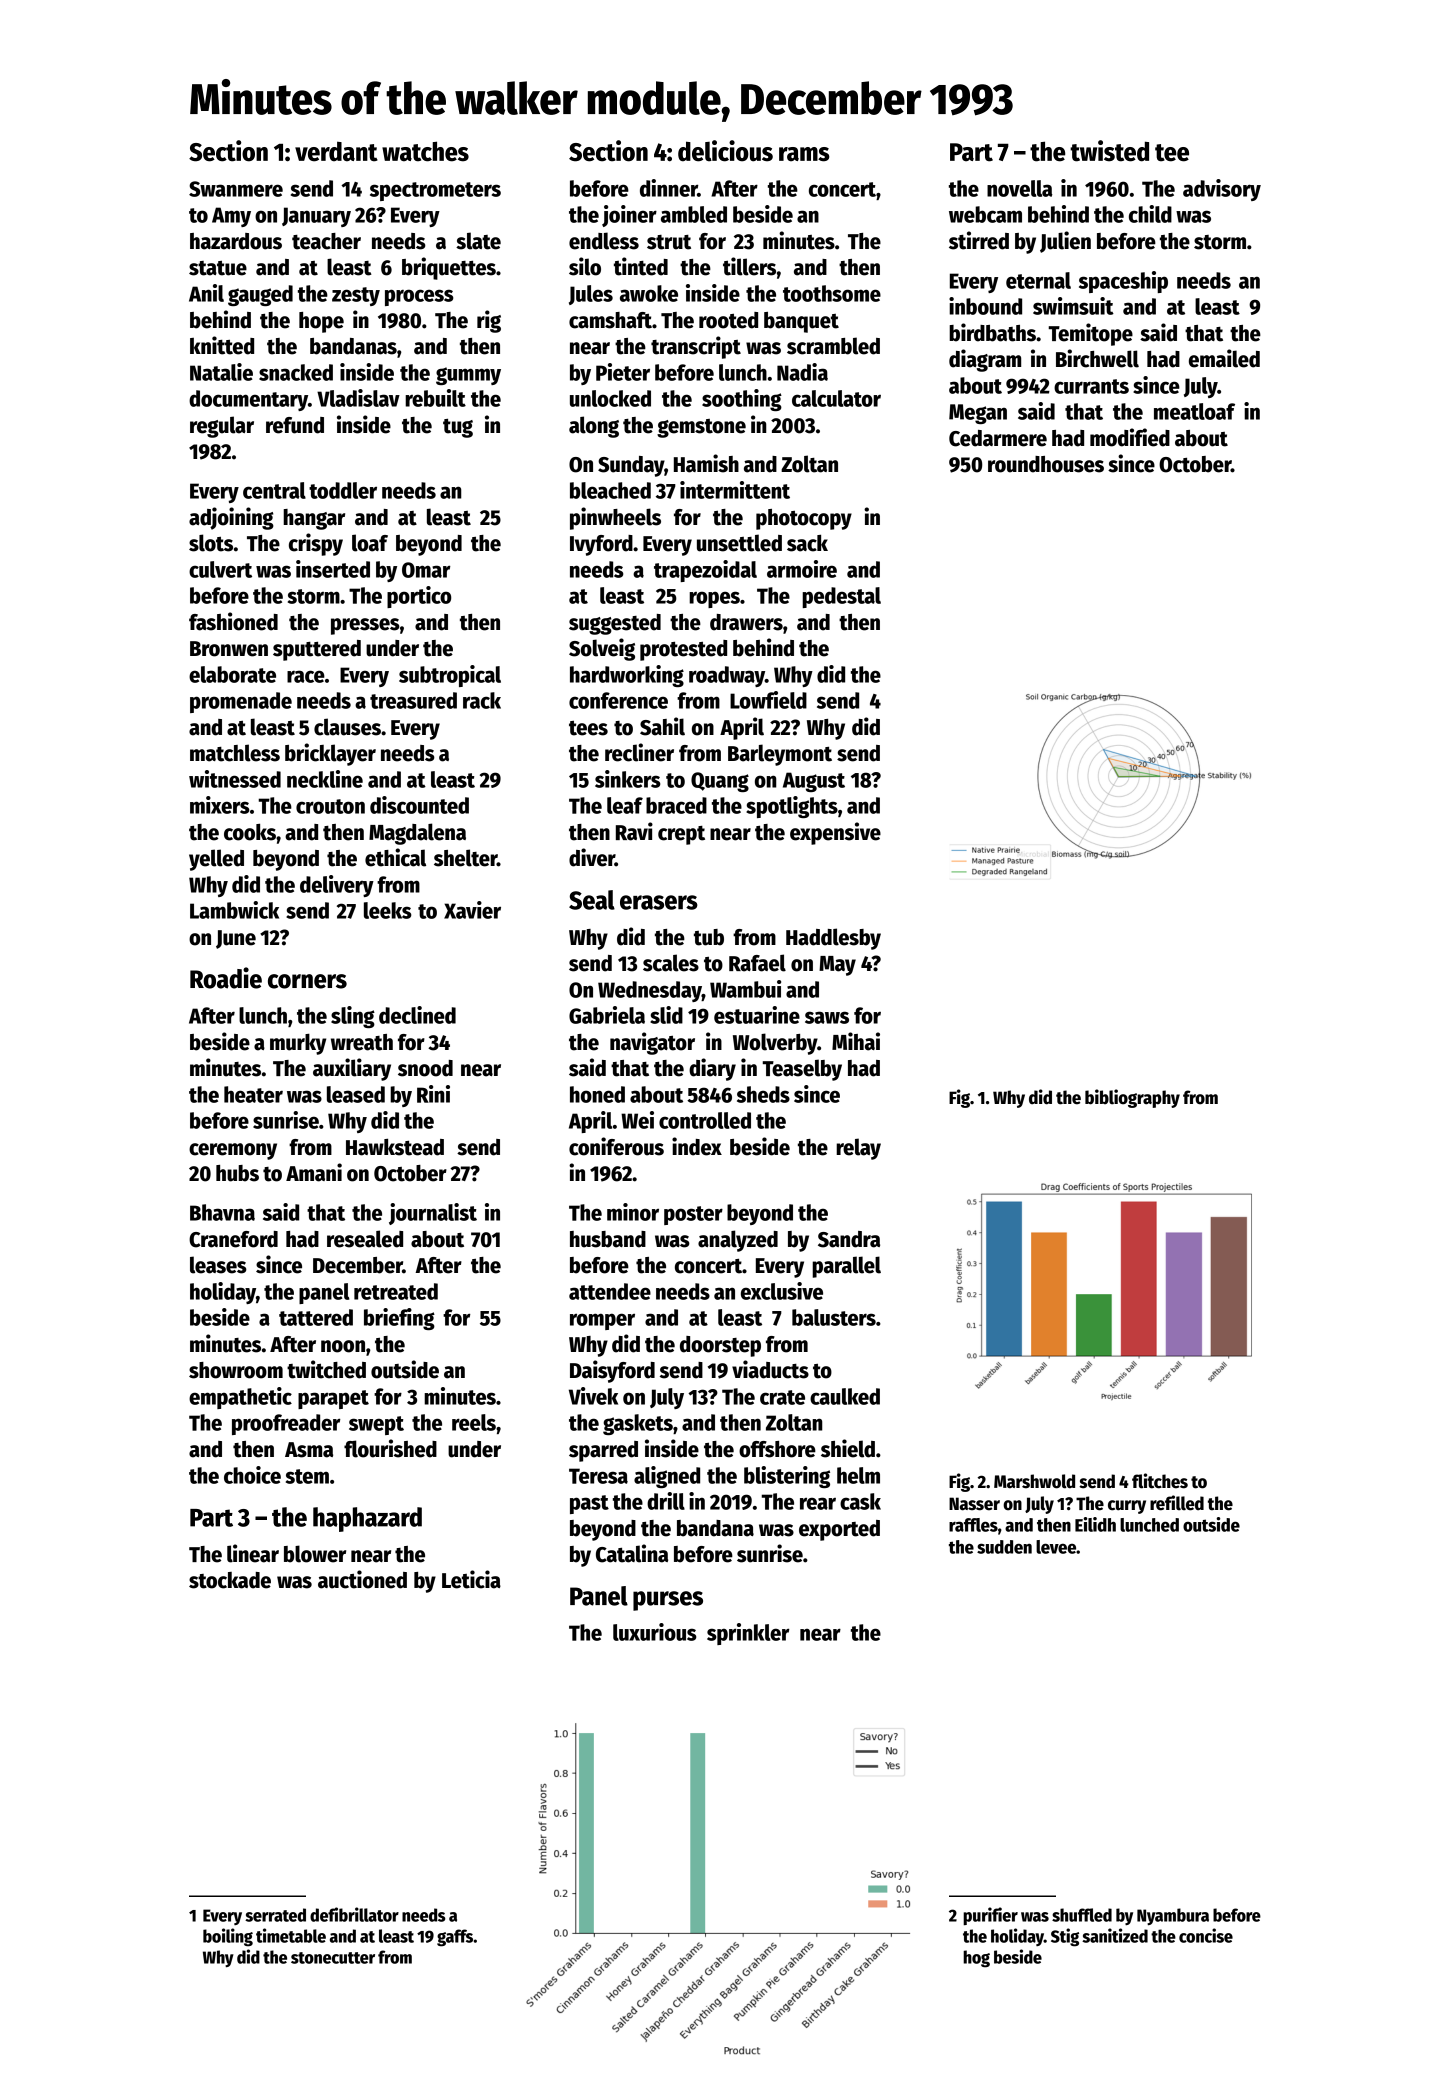 The width and height of the document is (1450, 2100). Describe the element at coordinates (835, 833) in the document. I see `expensive` at that location.
